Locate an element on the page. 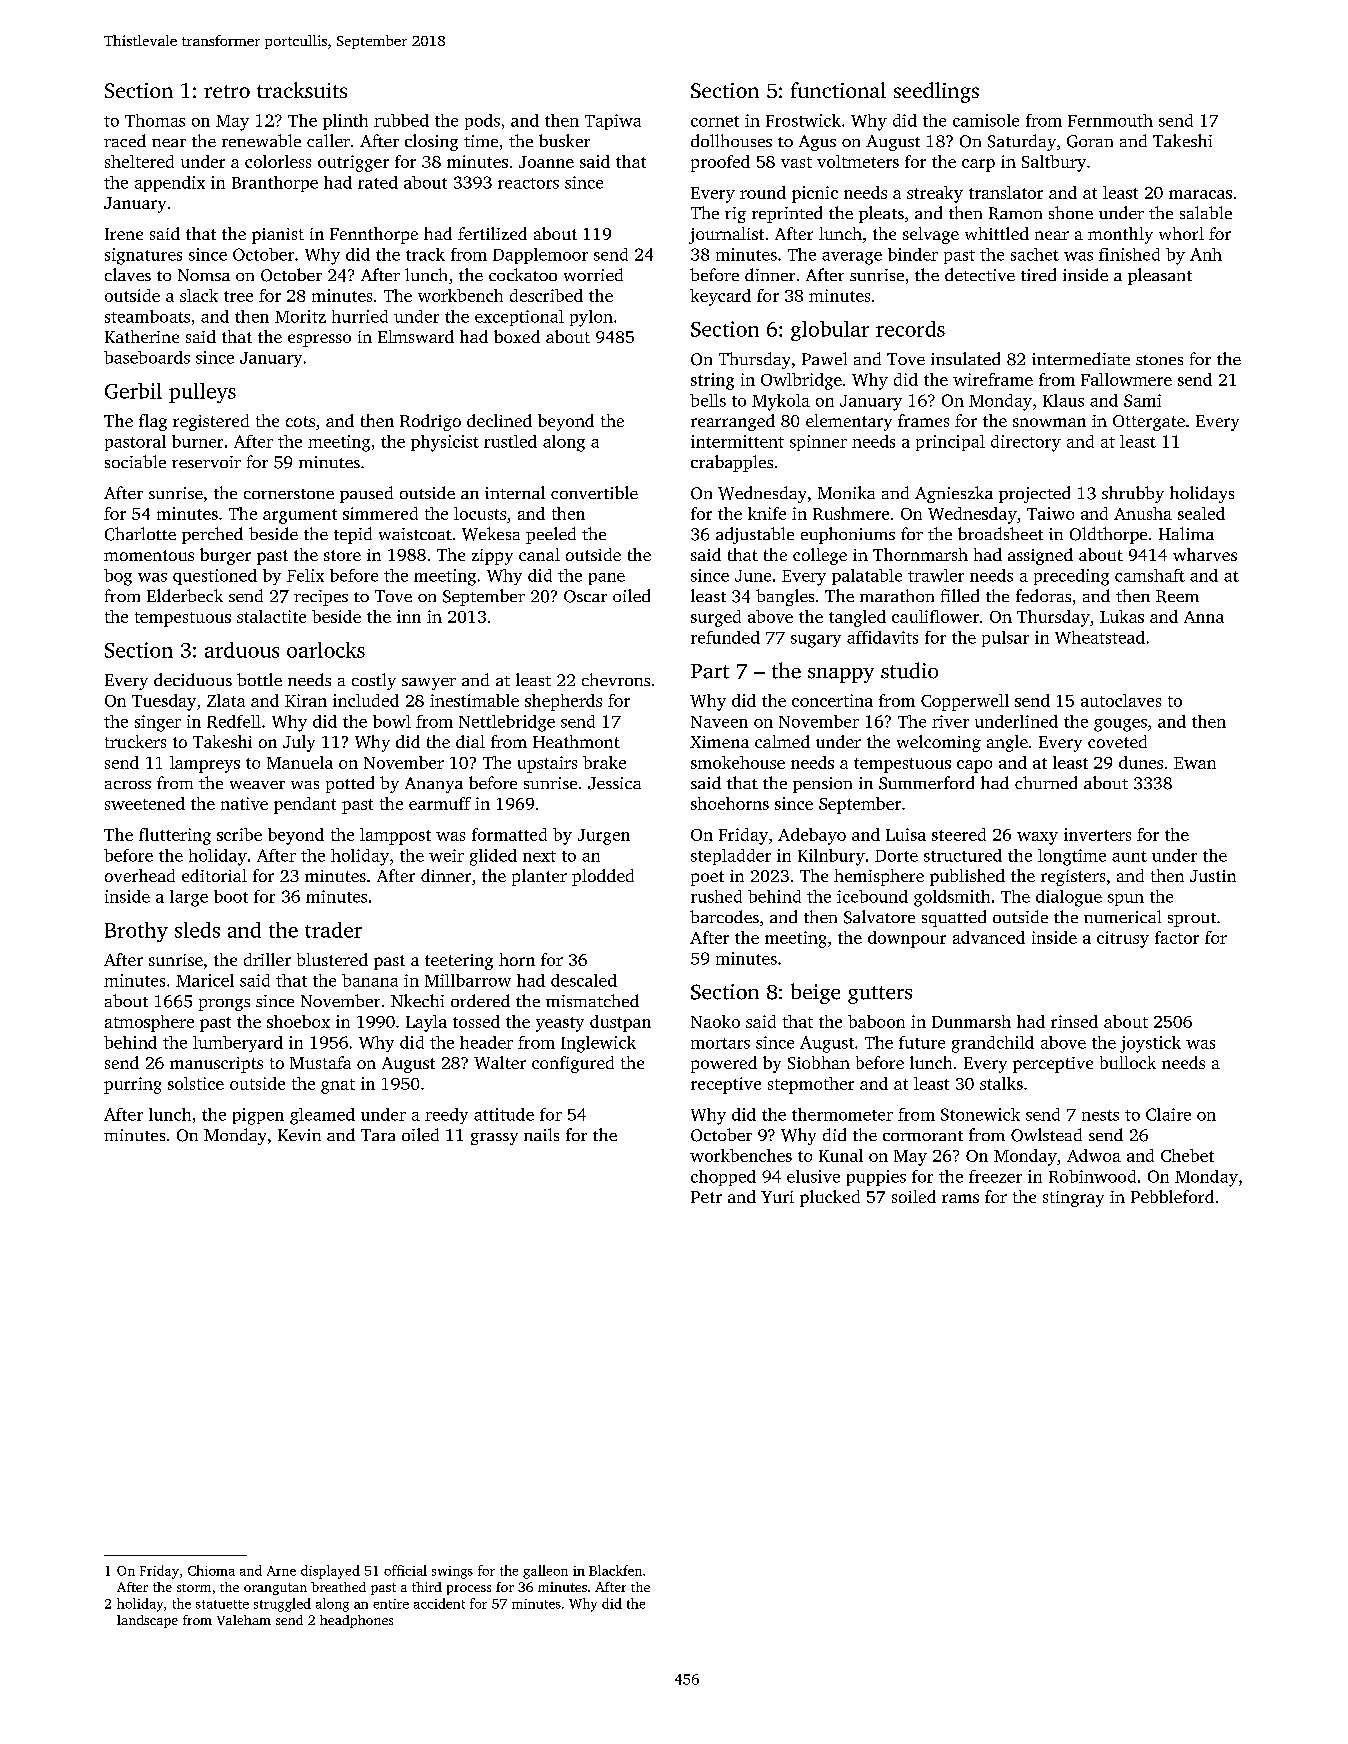 The image size is (1348, 1744). Blackfen is located at coordinates (615, 1570).
